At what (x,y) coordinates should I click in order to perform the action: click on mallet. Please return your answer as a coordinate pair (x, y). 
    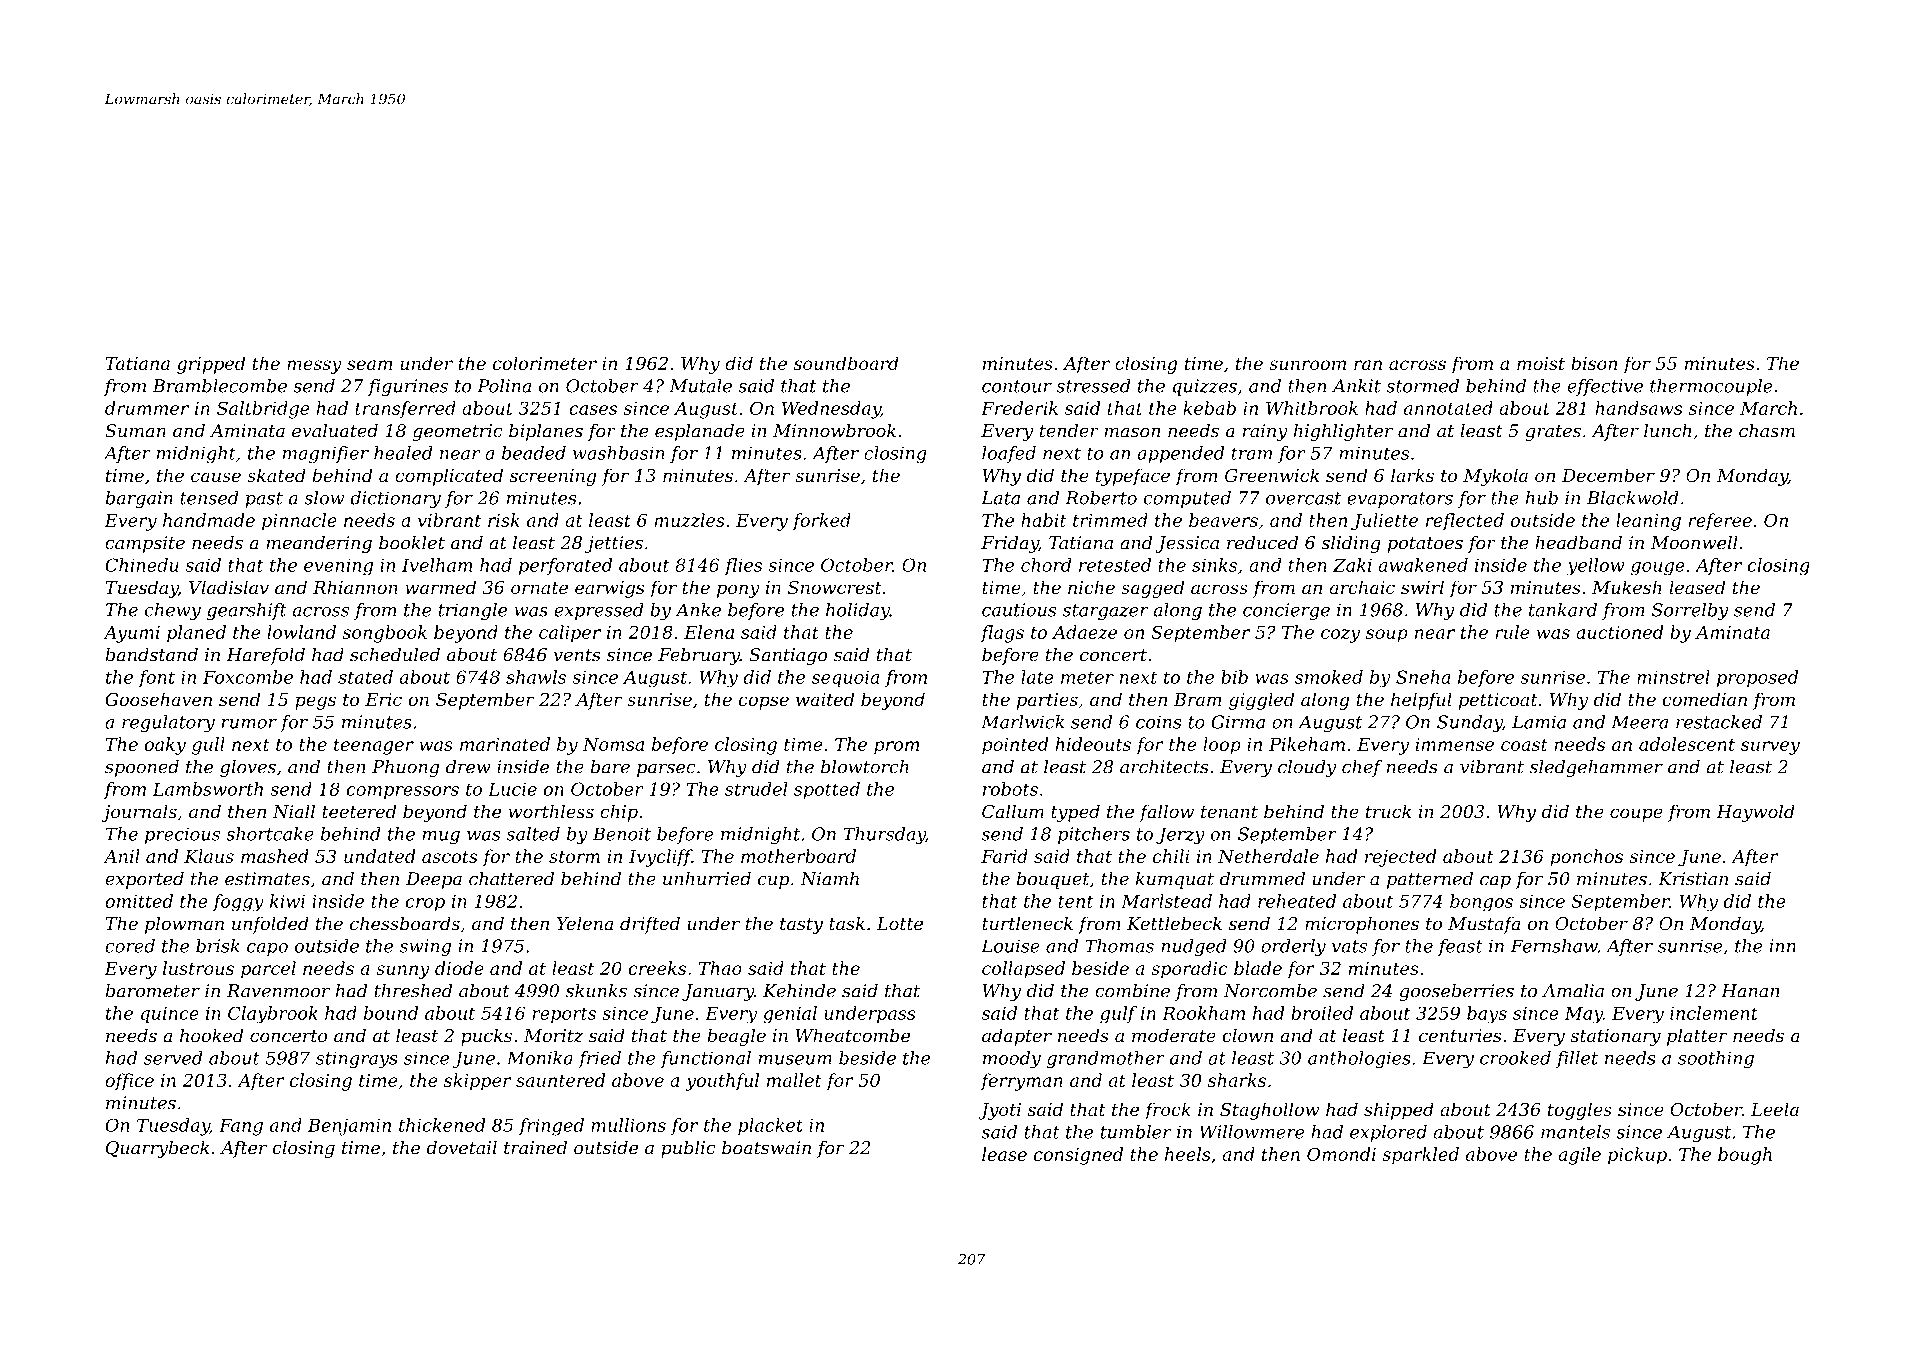
    Looking at the image, I should click on (794, 1080).
